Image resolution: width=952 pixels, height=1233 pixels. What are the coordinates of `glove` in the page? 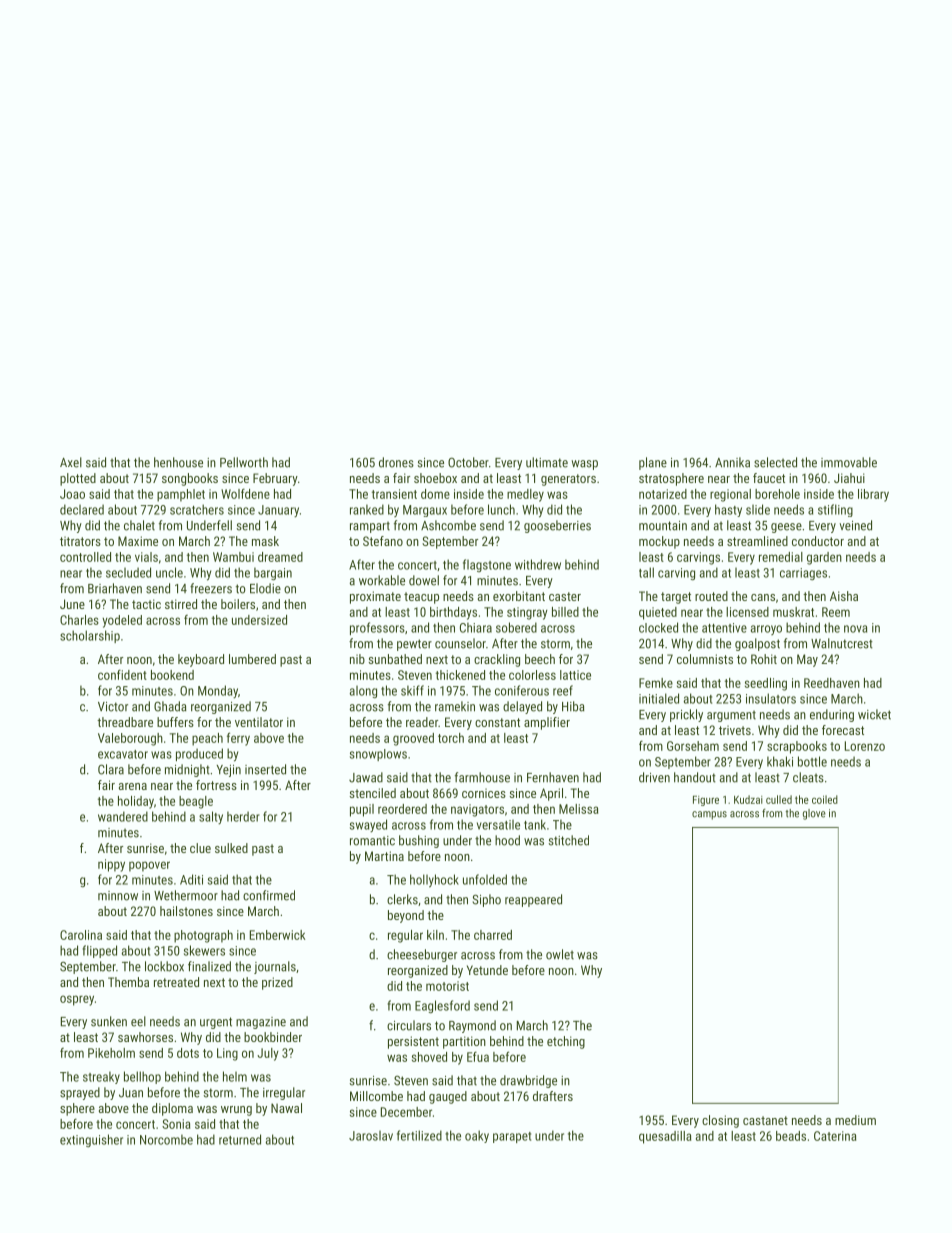 It's located at (814, 814).
